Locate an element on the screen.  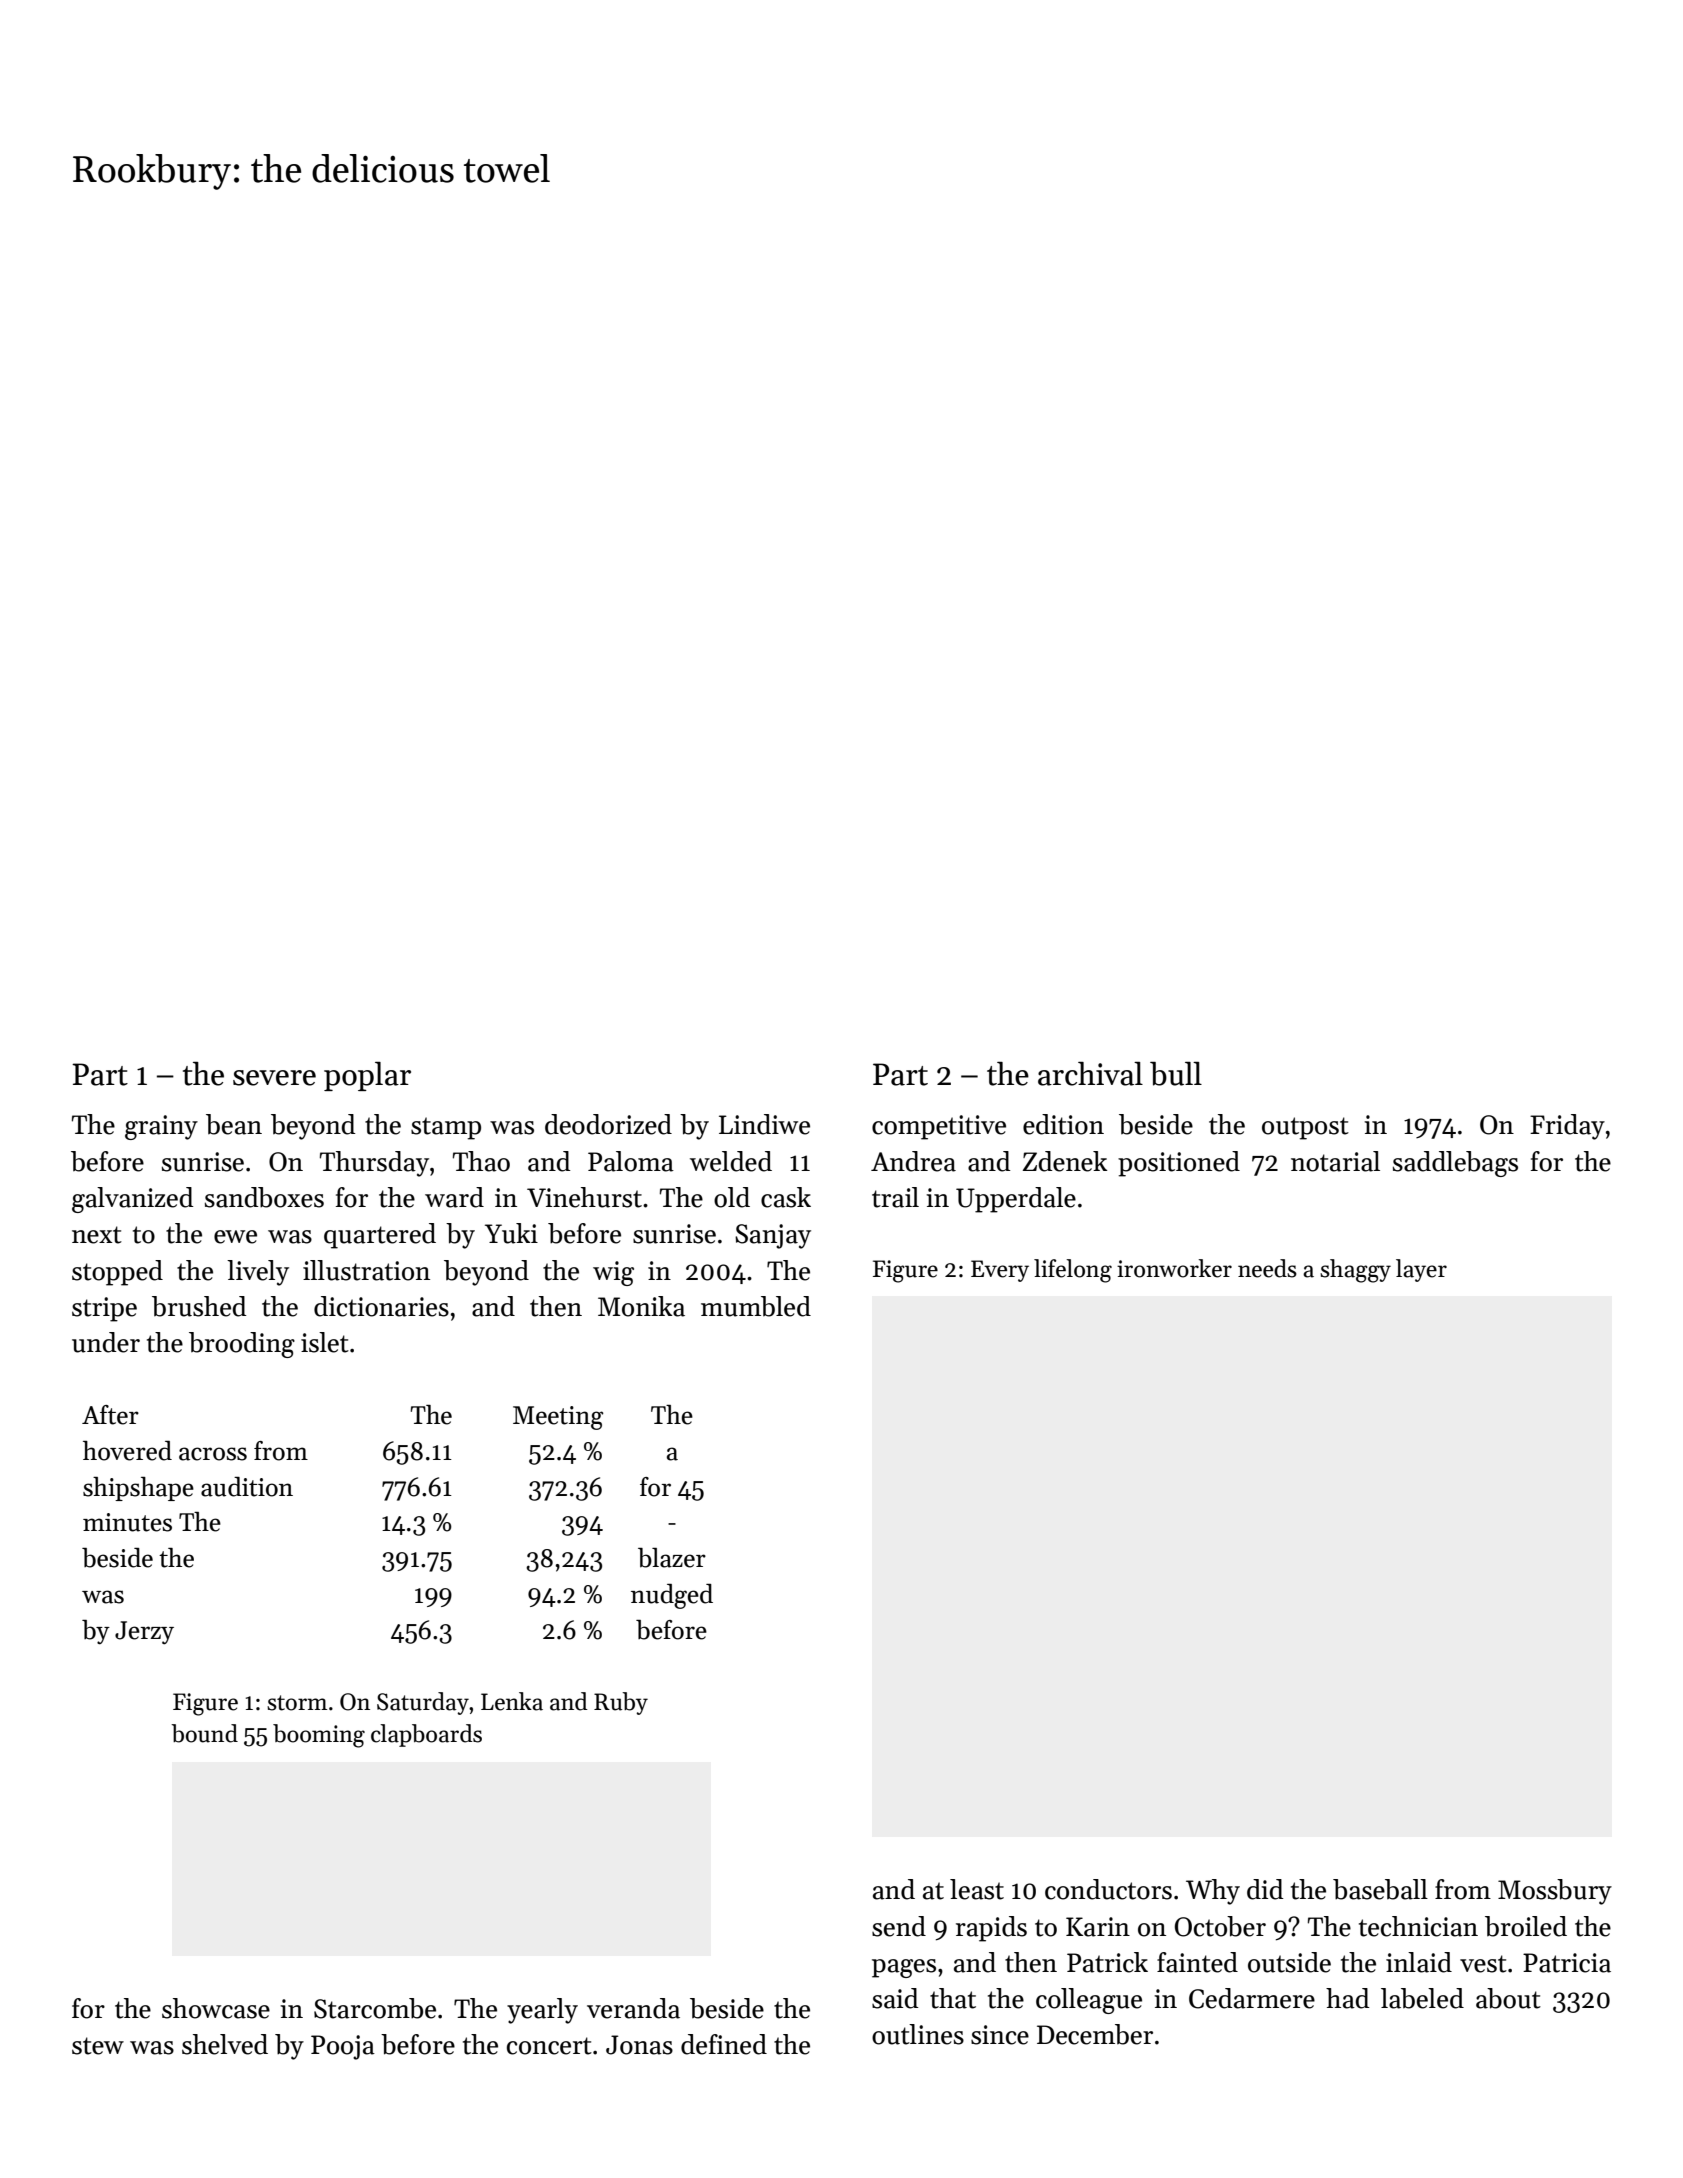
Patrick is located at coordinates (1107, 1962).
